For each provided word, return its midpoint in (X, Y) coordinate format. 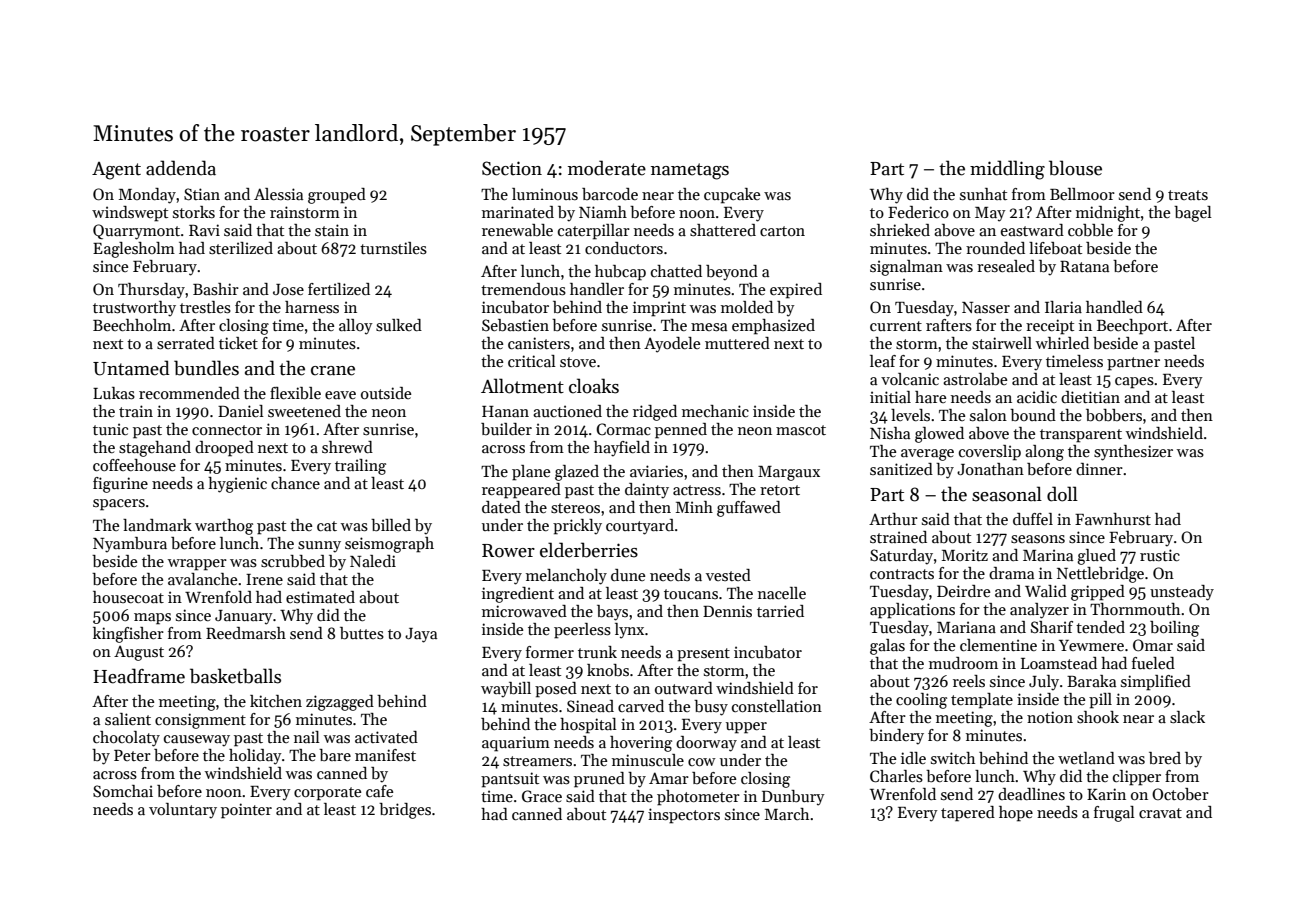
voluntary (183, 811)
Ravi (204, 230)
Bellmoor (1082, 194)
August (139, 653)
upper (746, 728)
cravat (1160, 813)
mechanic (715, 411)
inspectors (684, 816)
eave (340, 395)
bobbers (1114, 415)
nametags (690, 171)
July (1044, 683)
